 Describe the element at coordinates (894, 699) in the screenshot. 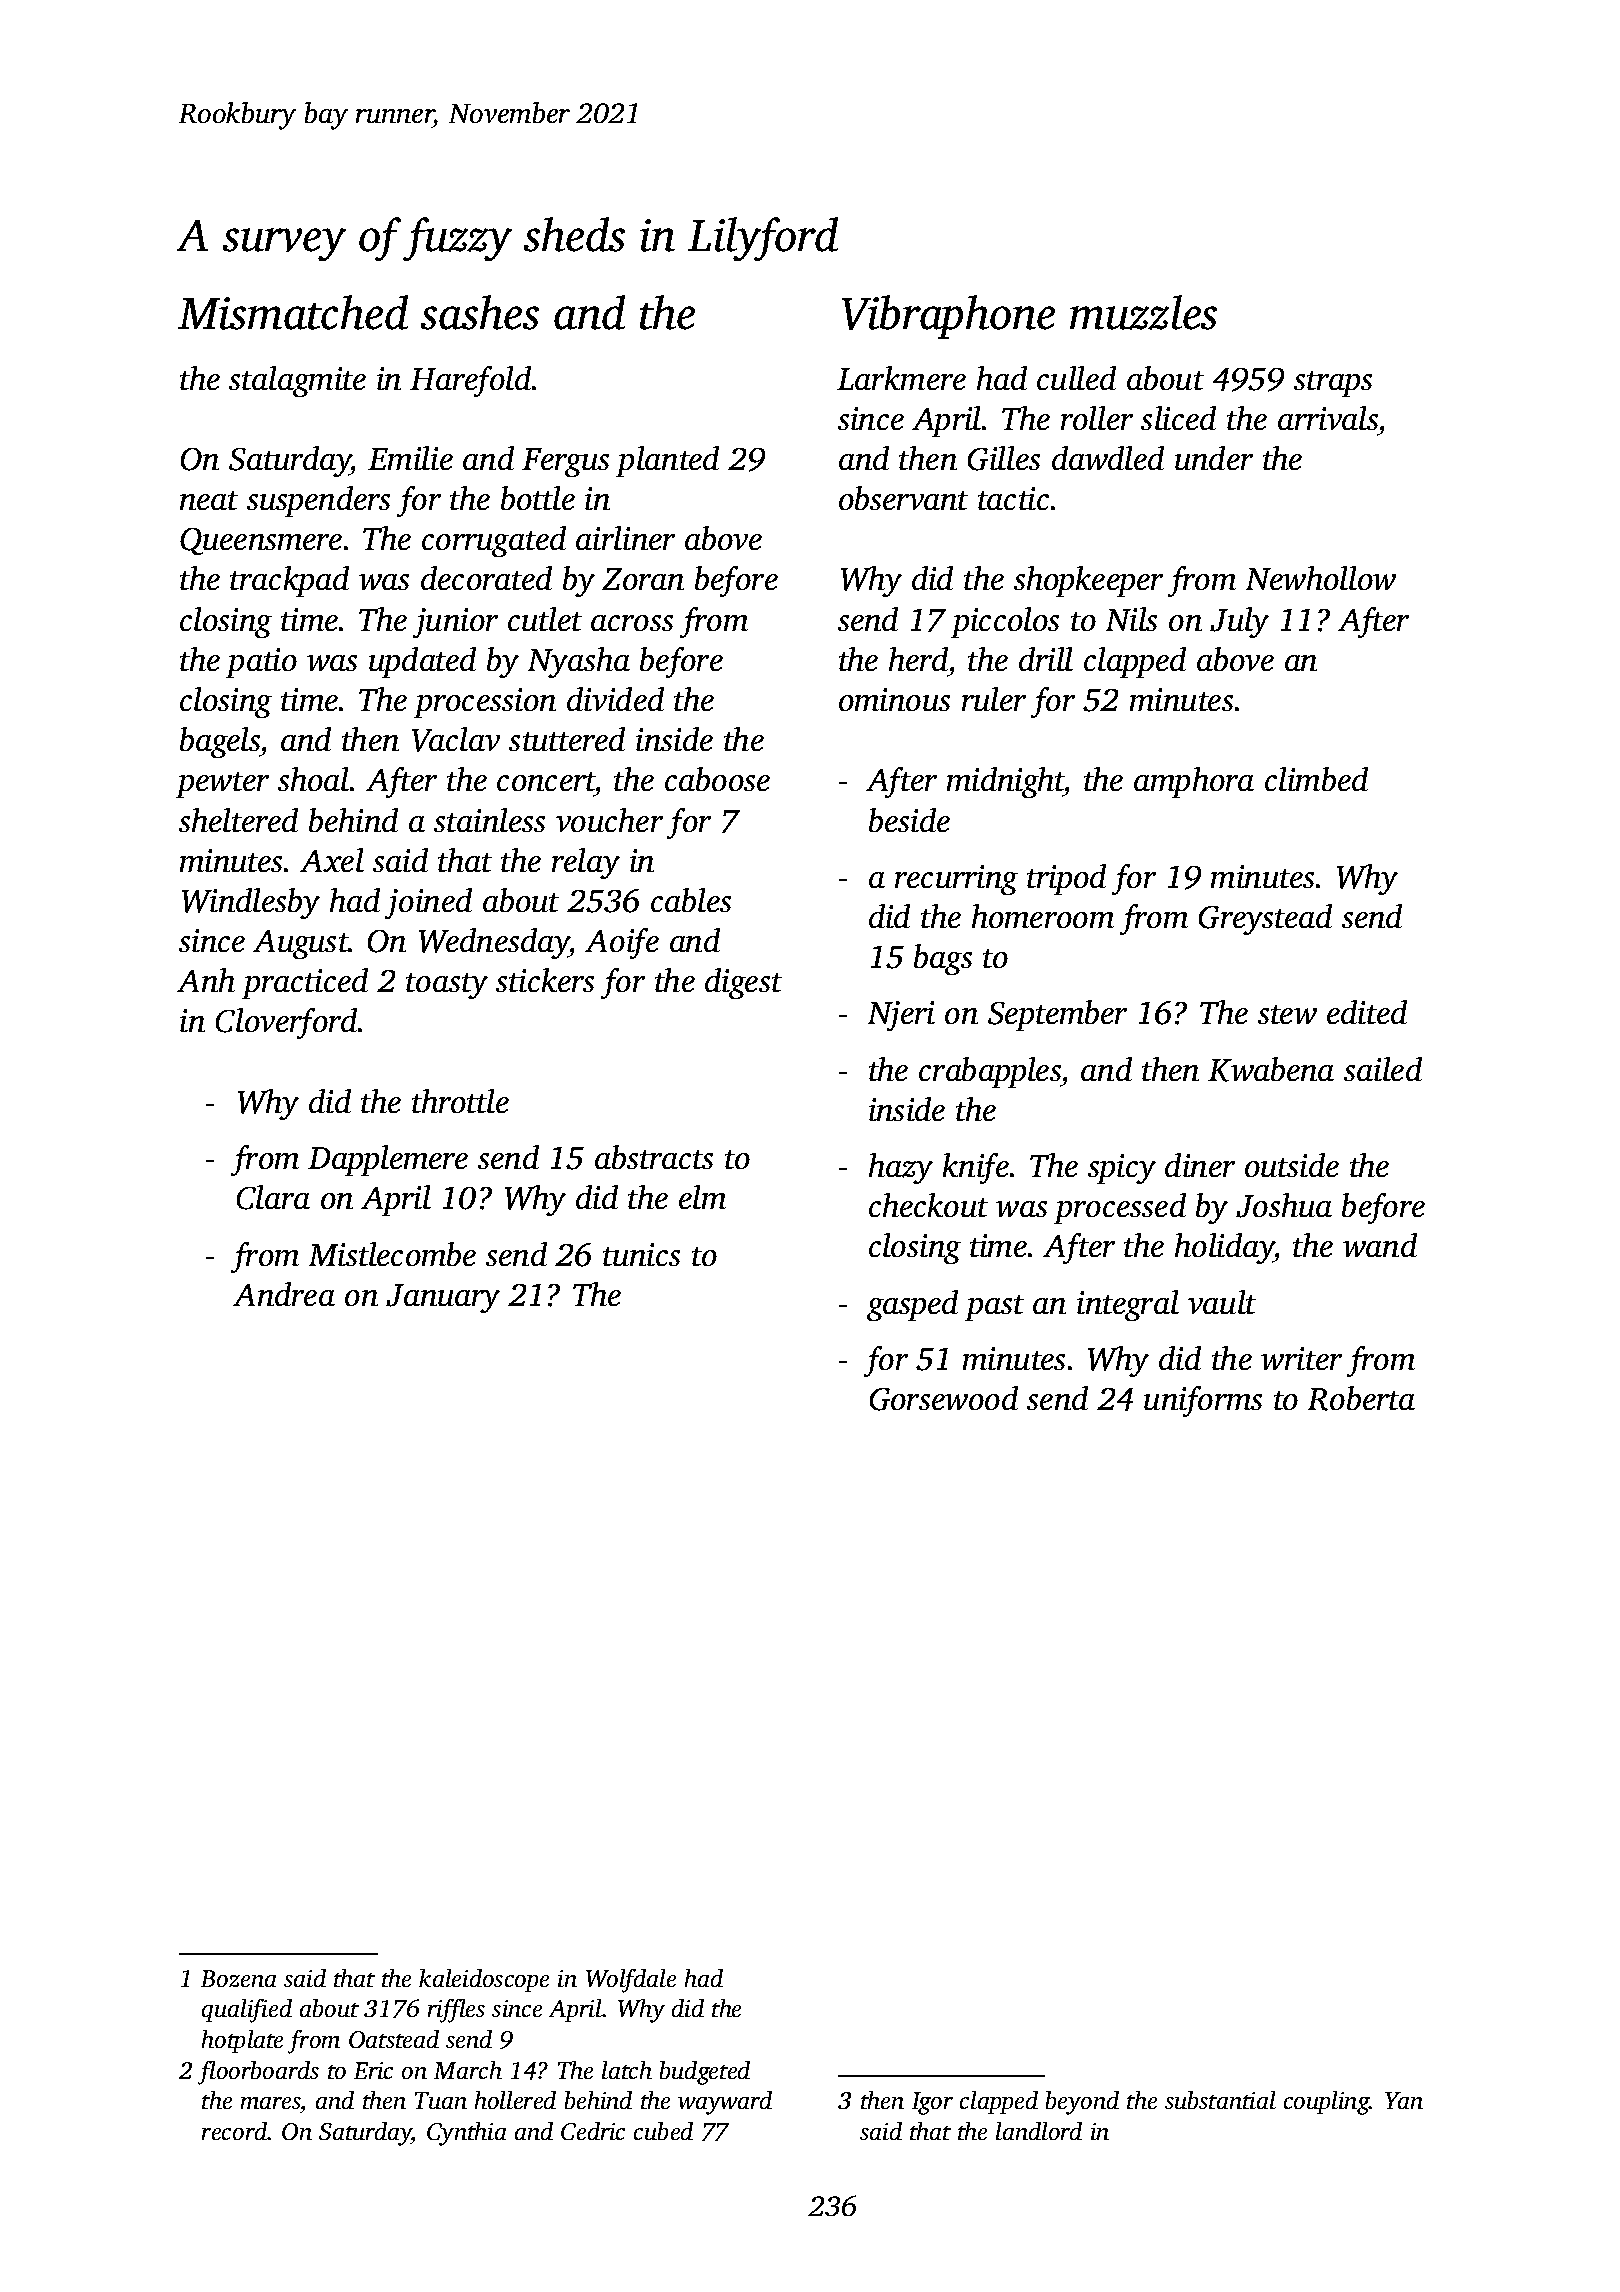

I see `ominous` at that location.
